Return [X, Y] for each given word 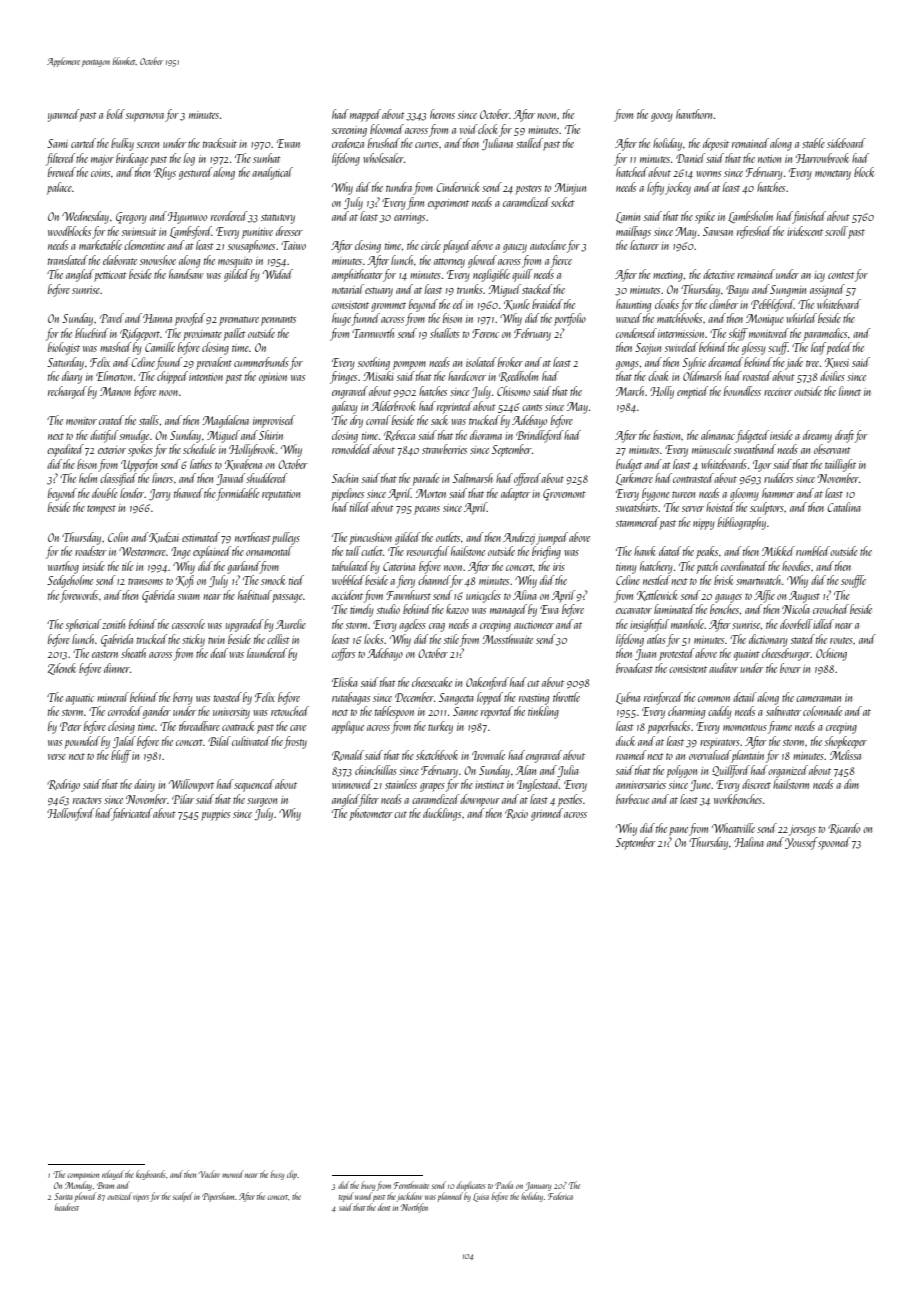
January [538, 1186]
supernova [145, 117]
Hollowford [70, 814]
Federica [560, 1196]
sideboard [846, 143]
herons [442, 114]
